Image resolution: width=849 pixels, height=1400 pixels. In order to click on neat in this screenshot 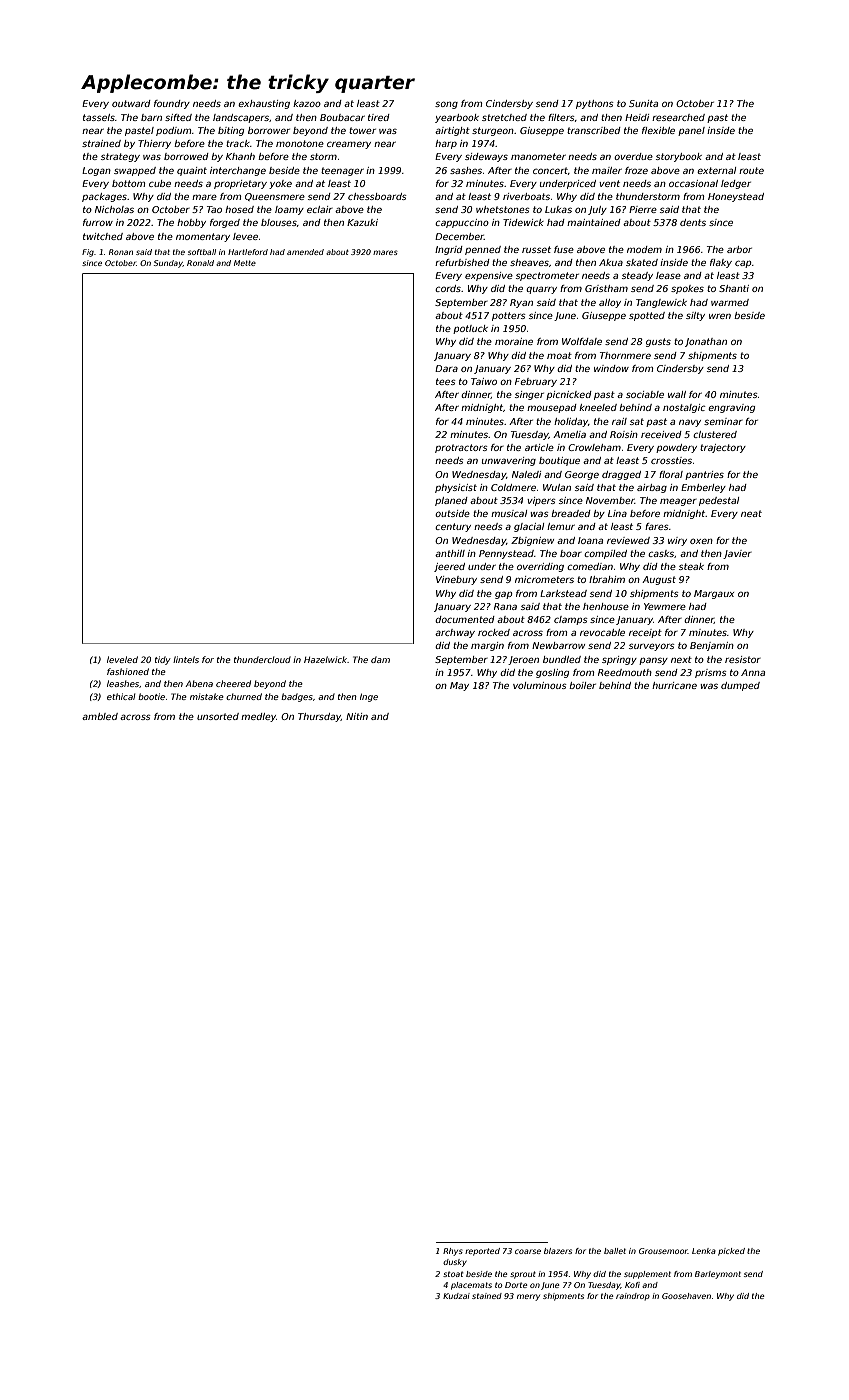, I will do `click(751, 513)`.
